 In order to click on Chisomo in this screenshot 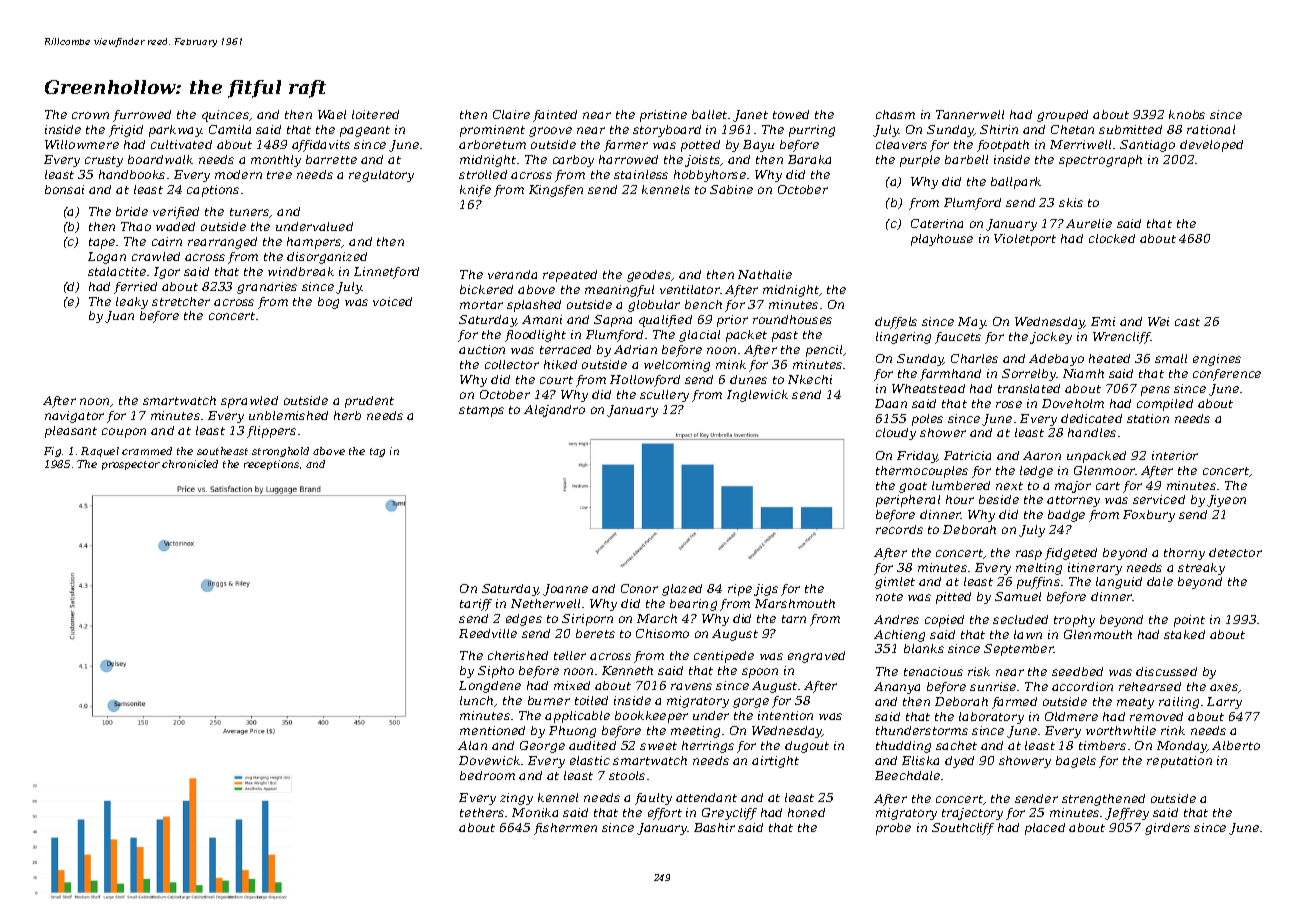, I will do `click(662, 633)`.
